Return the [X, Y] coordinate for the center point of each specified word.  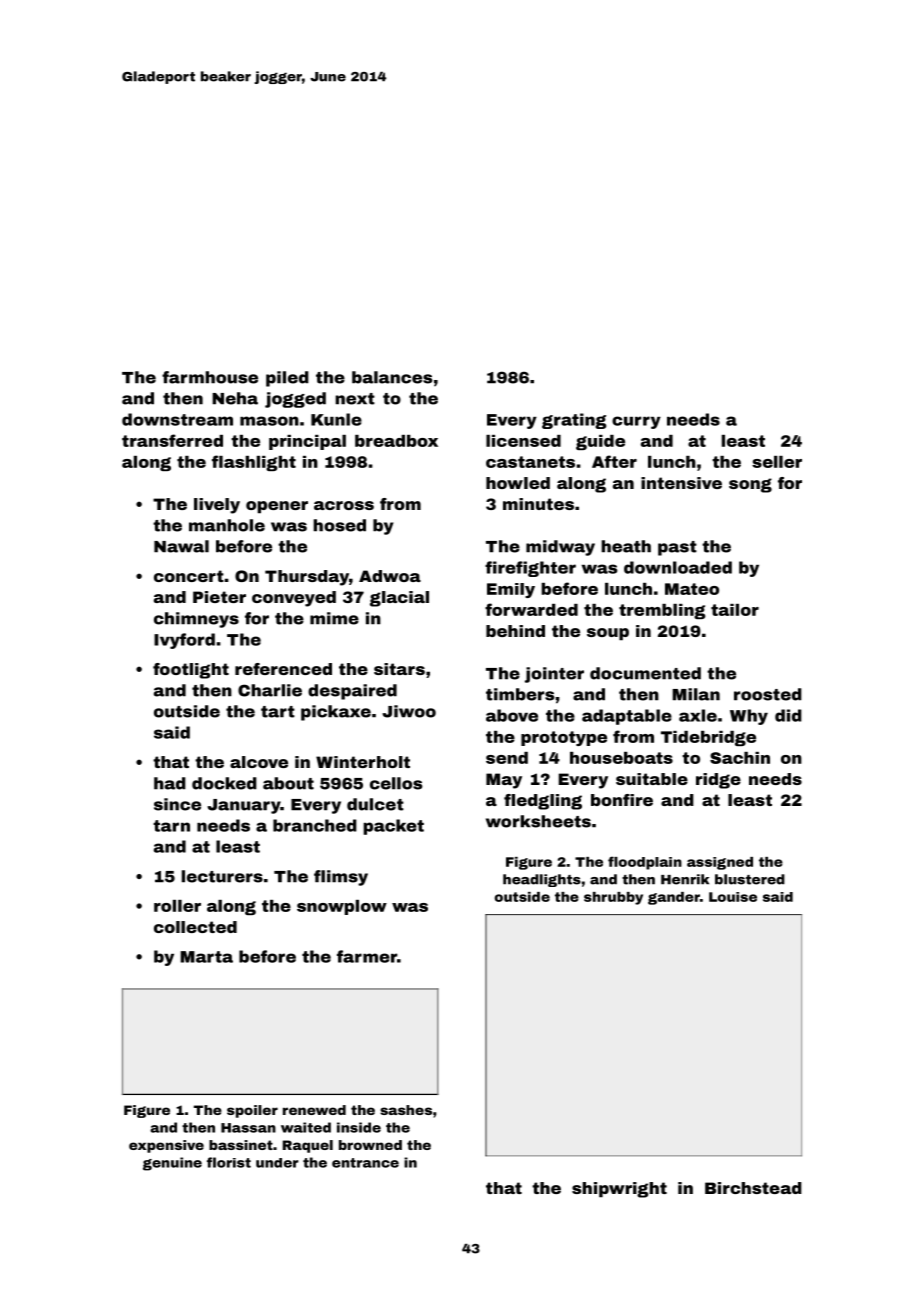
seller [777, 462]
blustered [750, 879]
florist [229, 1162]
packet [393, 827]
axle [698, 715]
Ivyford [184, 641]
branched [315, 825]
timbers [520, 694]
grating [574, 421]
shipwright [619, 1190]
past [677, 548]
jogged [295, 400]
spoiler [252, 1111]
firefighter [530, 569]
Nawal [181, 546]
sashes [406, 1110]
